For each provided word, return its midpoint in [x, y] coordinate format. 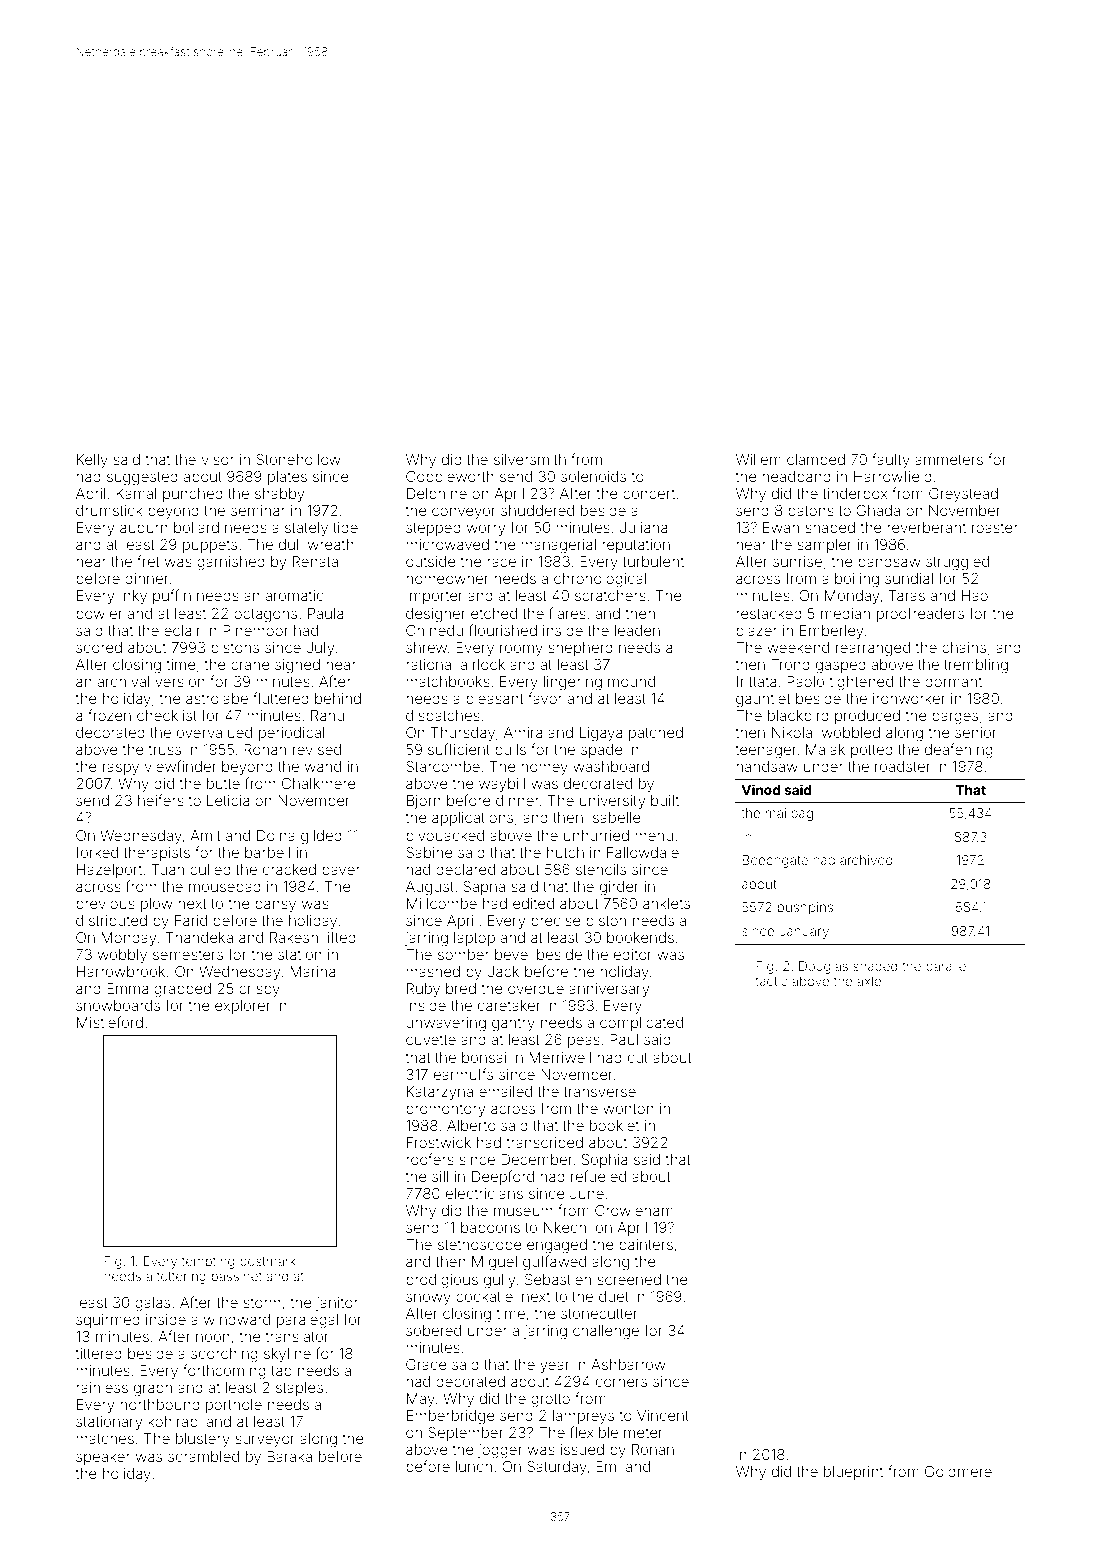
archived [866, 860]
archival [123, 681]
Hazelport [109, 871]
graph [153, 1389]
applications [472, 819]
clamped [816, 461]
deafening [959, 751]
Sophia [604, 1161]
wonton [628, 1109]
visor [218, 459]
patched [656, 734]
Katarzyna [440, 1093]
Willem [758, 459]
